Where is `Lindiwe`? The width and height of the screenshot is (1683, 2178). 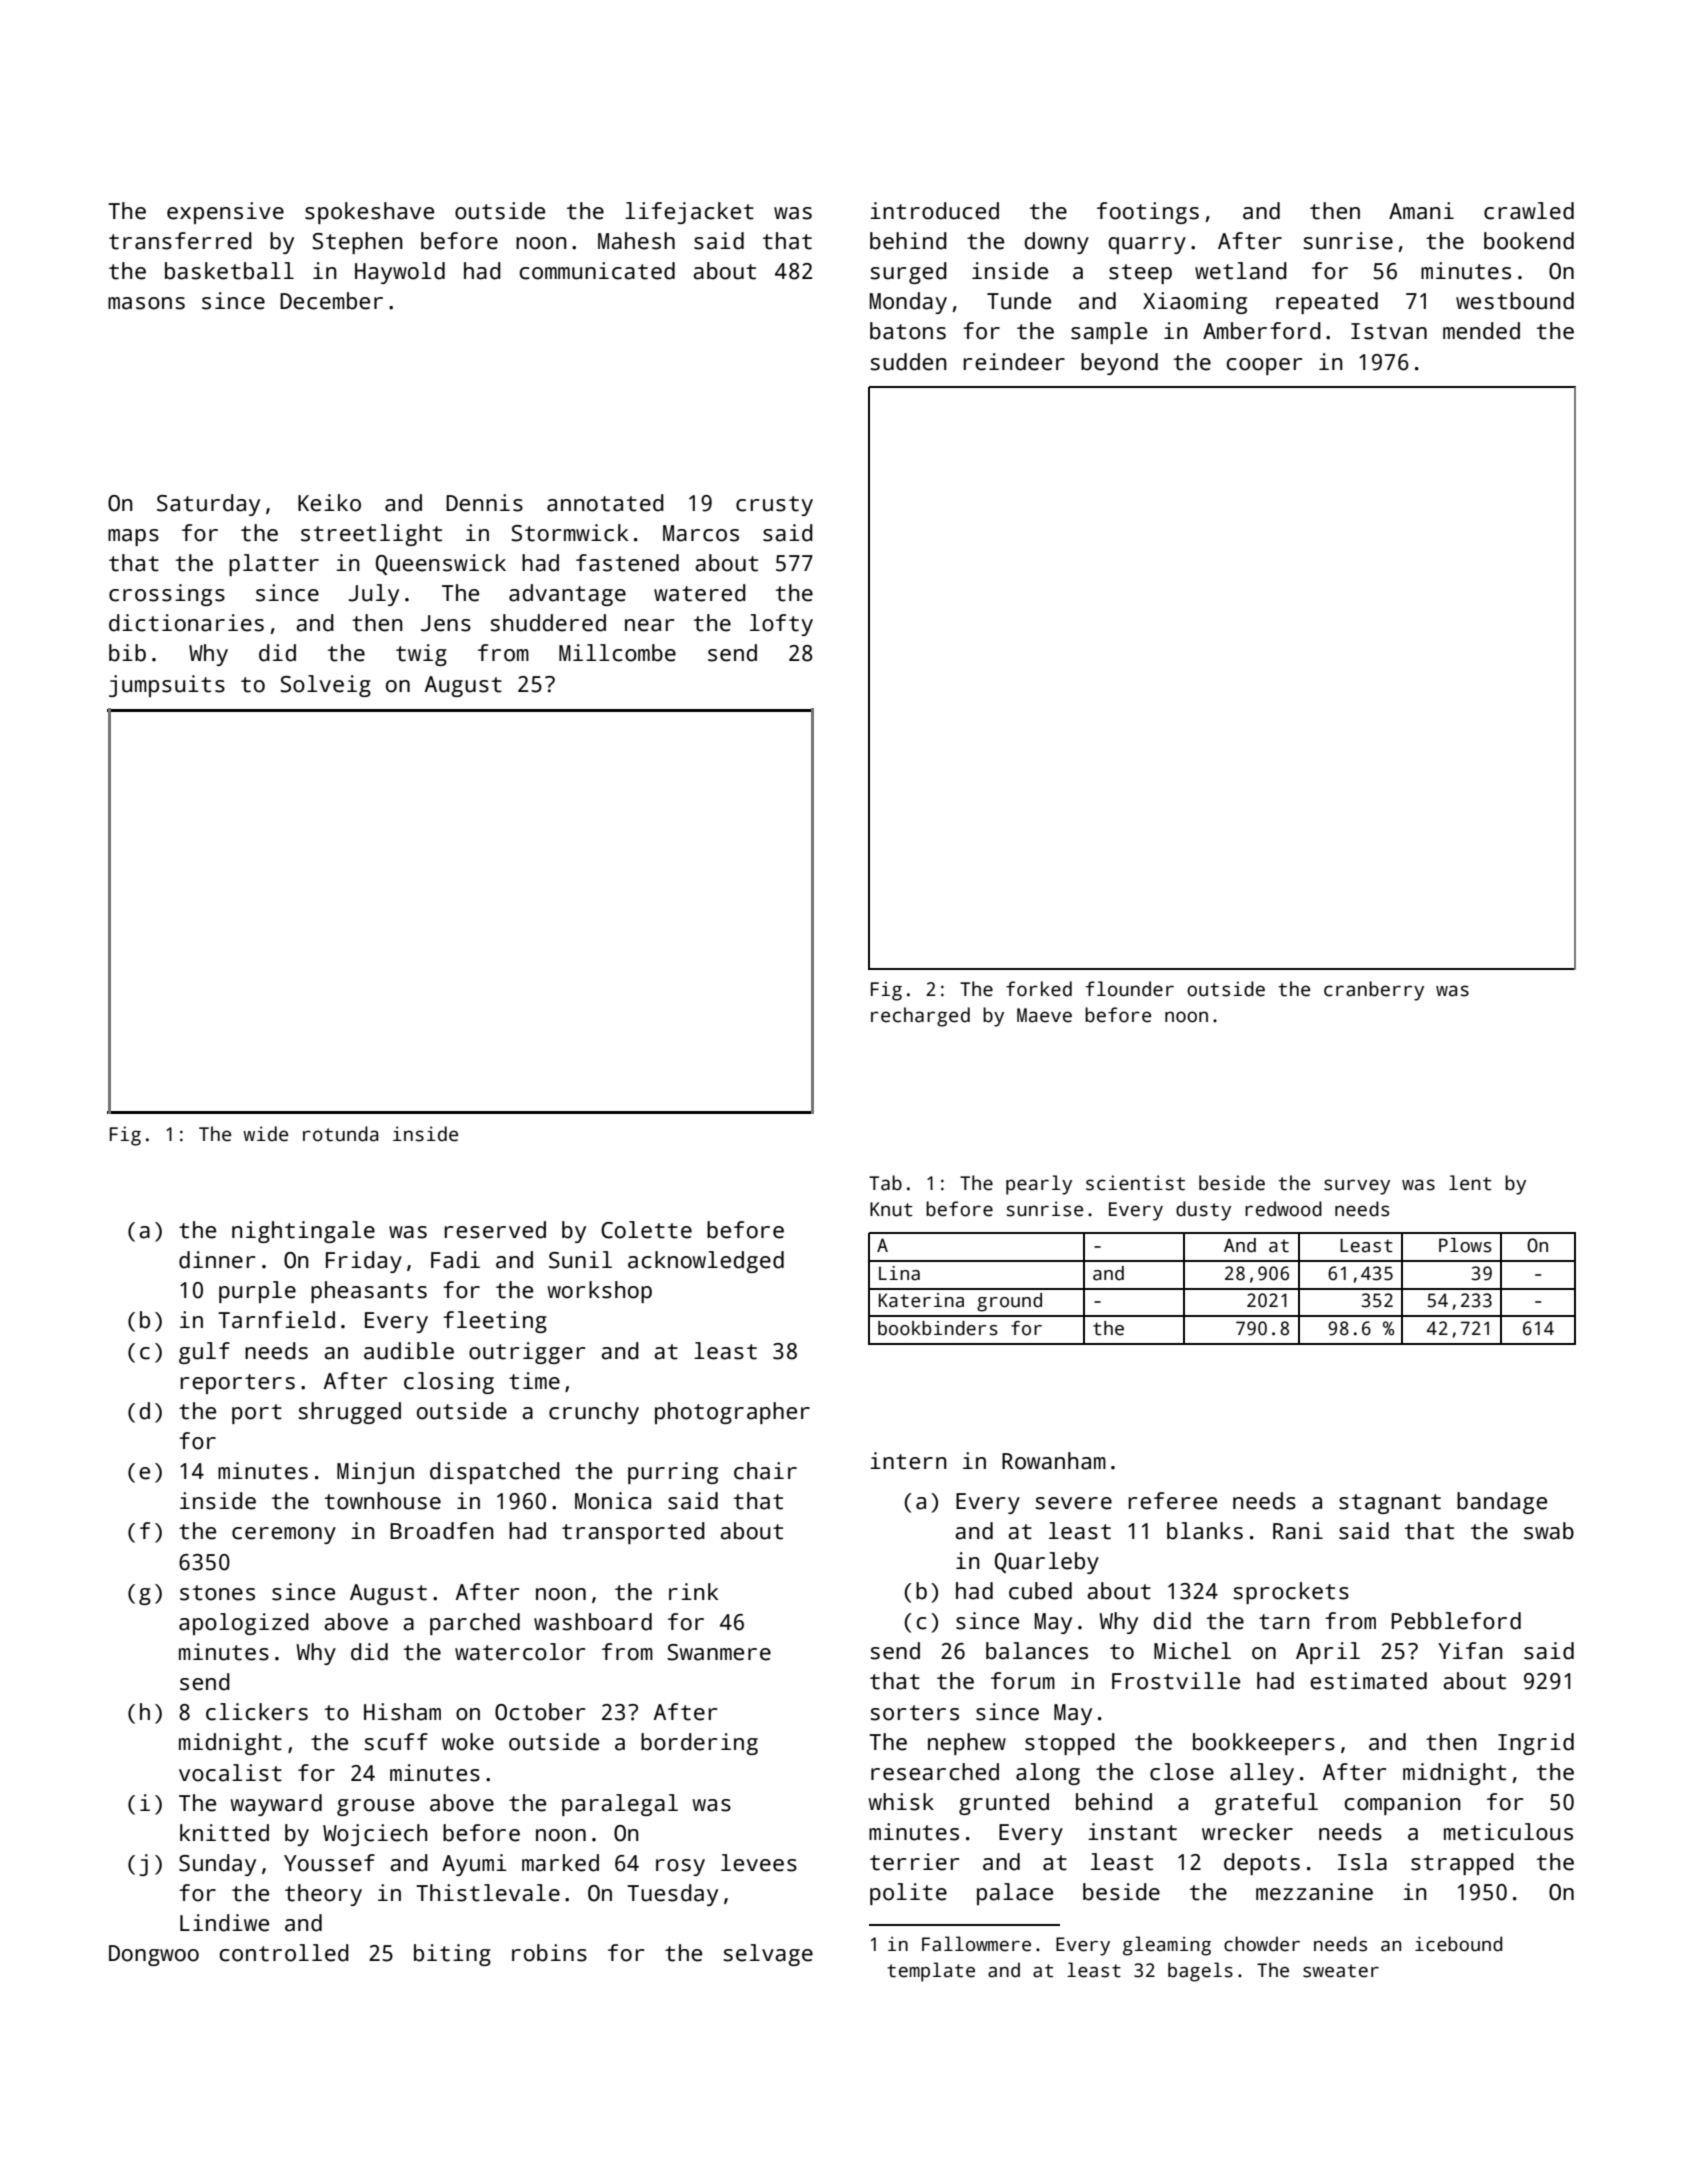 Lindiwe is located at coordinates (224, 1923).
